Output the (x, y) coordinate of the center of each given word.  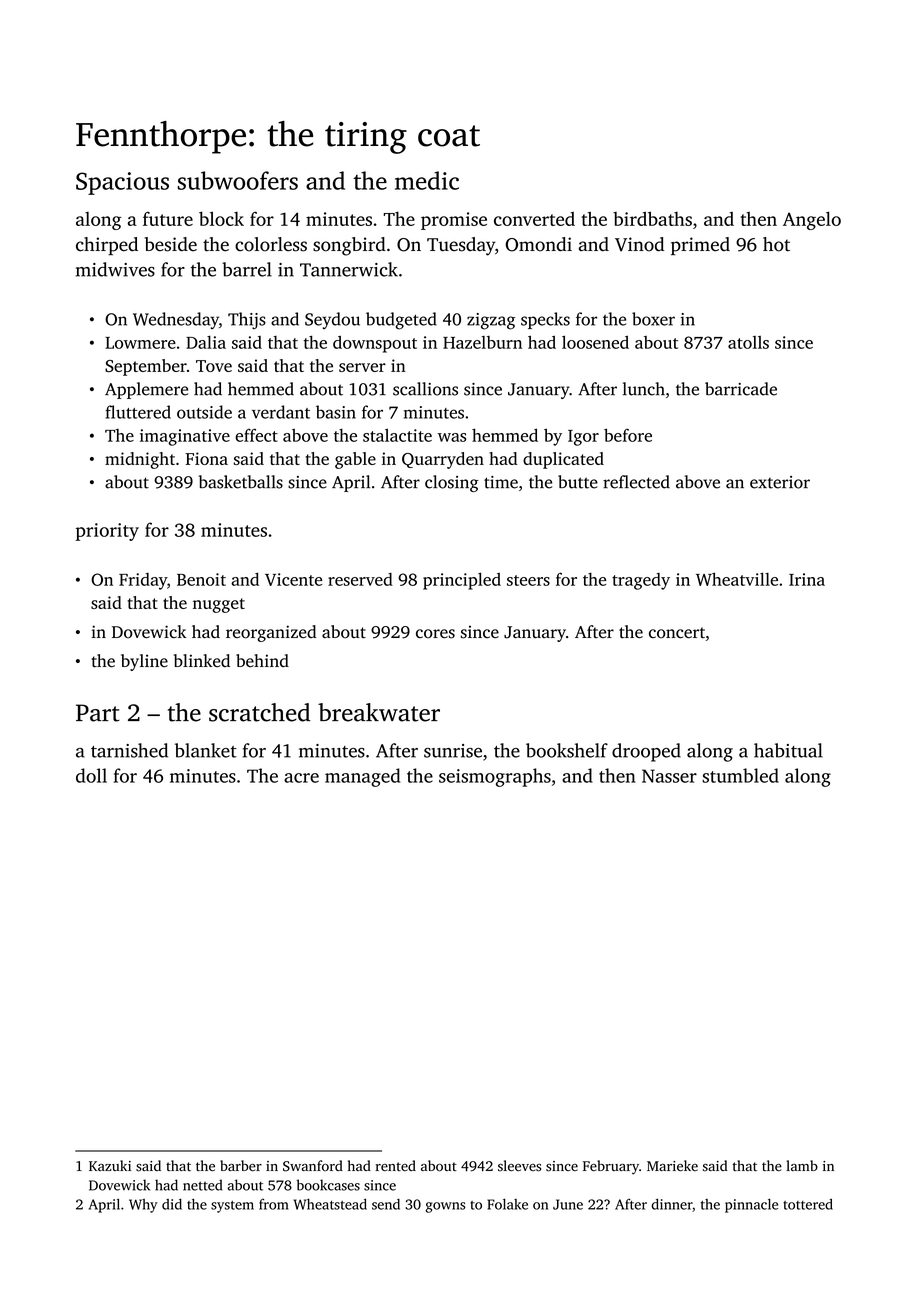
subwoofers (238, 180)
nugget (219, 605)
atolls (748, 342)
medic (427, 180)
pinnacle (751, 1206)
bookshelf (567, 750)
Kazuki (110, 1165)
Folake (507, 1204)
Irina (807, 579)
